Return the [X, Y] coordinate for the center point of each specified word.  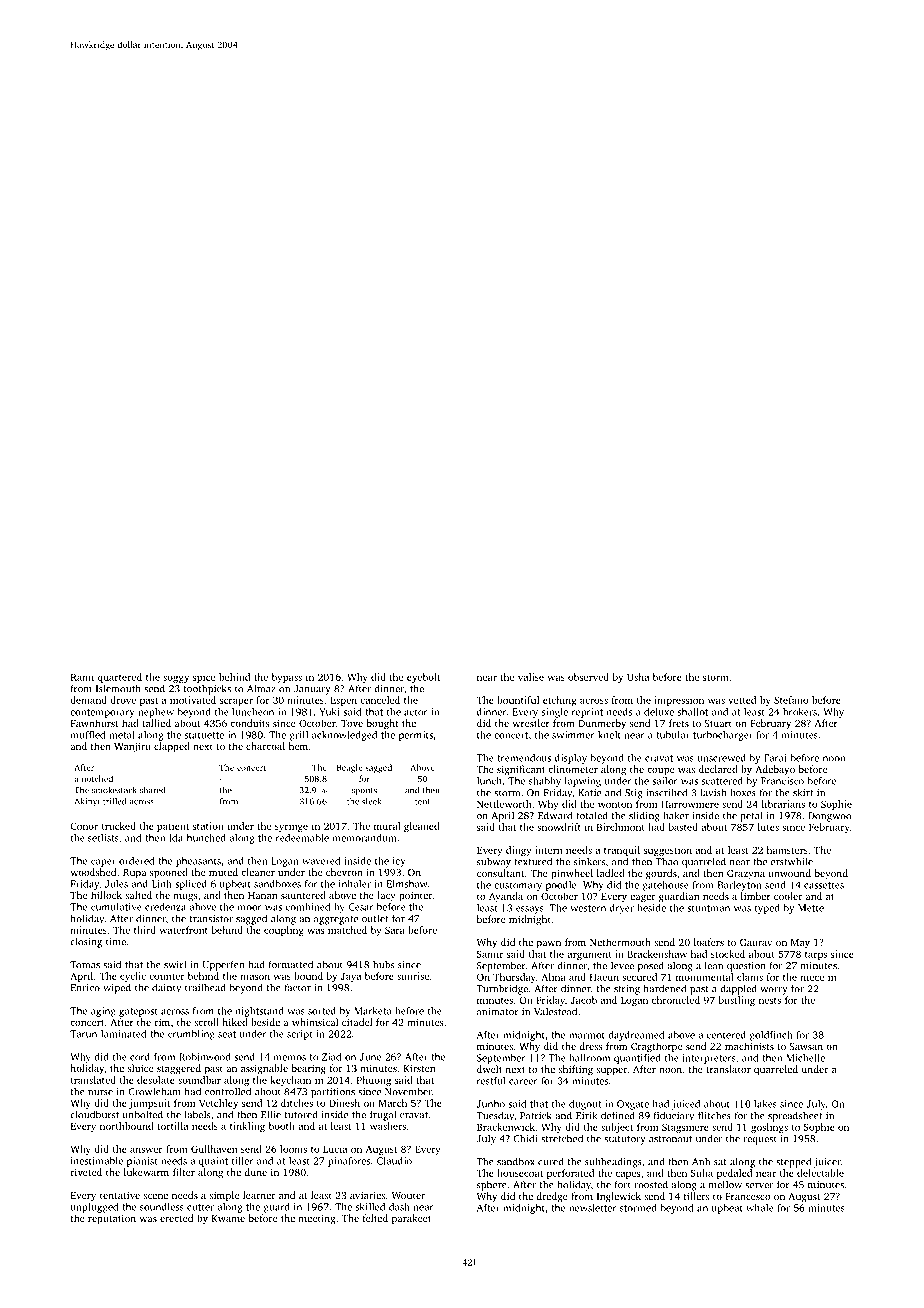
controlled [228, 1091]
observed [588, 677]
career [523, 1082]
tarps [816, 955]
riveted [86, 1172]
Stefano [791, 700]
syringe [291, 827]
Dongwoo [830, 817]
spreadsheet [795, 1116]
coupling [284, 931]
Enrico [85, 988]
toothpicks [207, 689]
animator [498, 1012]
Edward [555, 815]
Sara [395, 930]
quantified [637, 1059]
